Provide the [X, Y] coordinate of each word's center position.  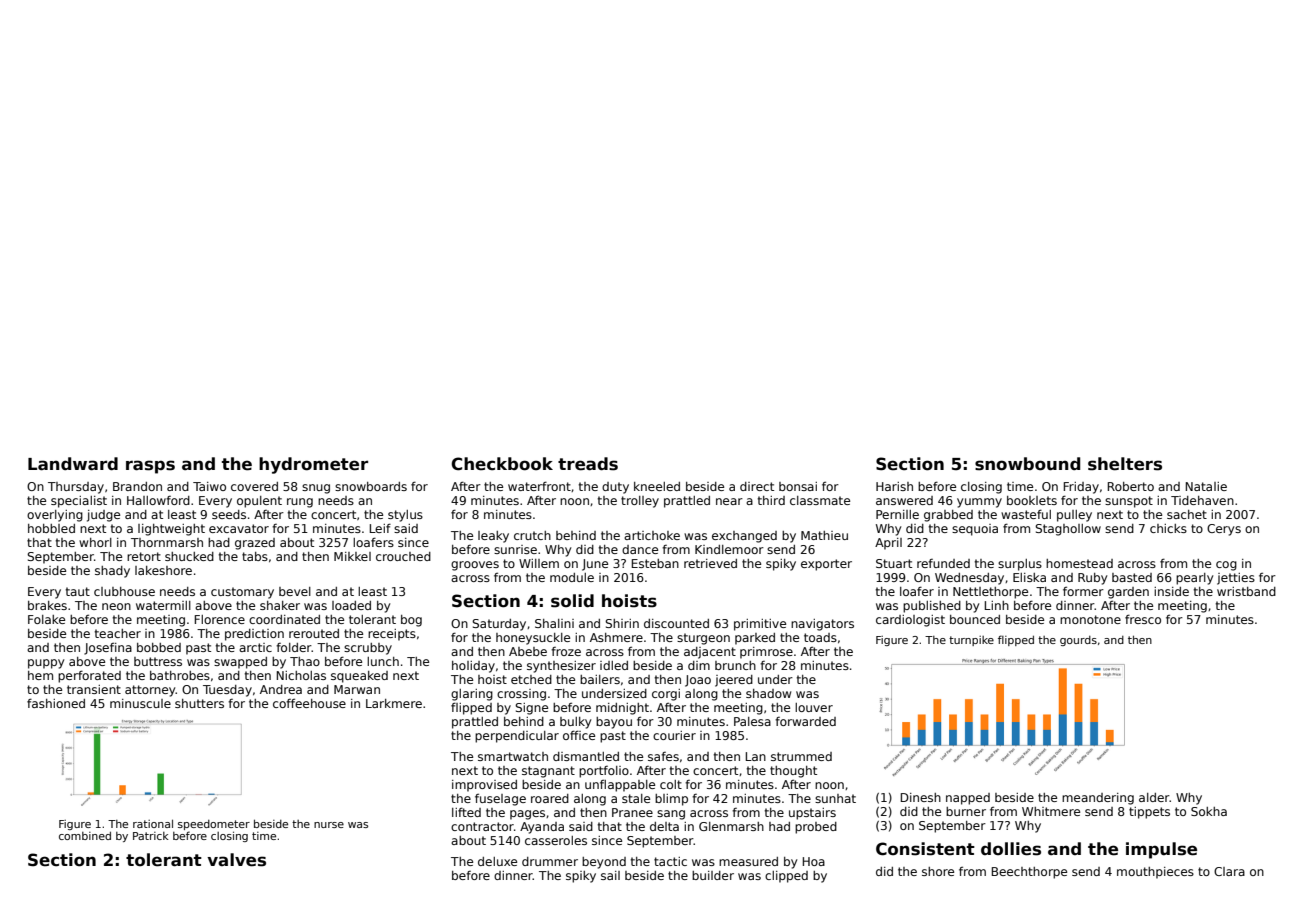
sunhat [835, 798]
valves [236, 860]
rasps [150, 467]
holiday [473, 667]
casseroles [556, 840]
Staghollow [1068, 530]
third [771, 500]
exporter [826, 565]
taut [78, 591]
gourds [1078, 641]
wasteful [1026, 514]
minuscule [140, 703]
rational [153, 823]
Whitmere [1051, 811]
